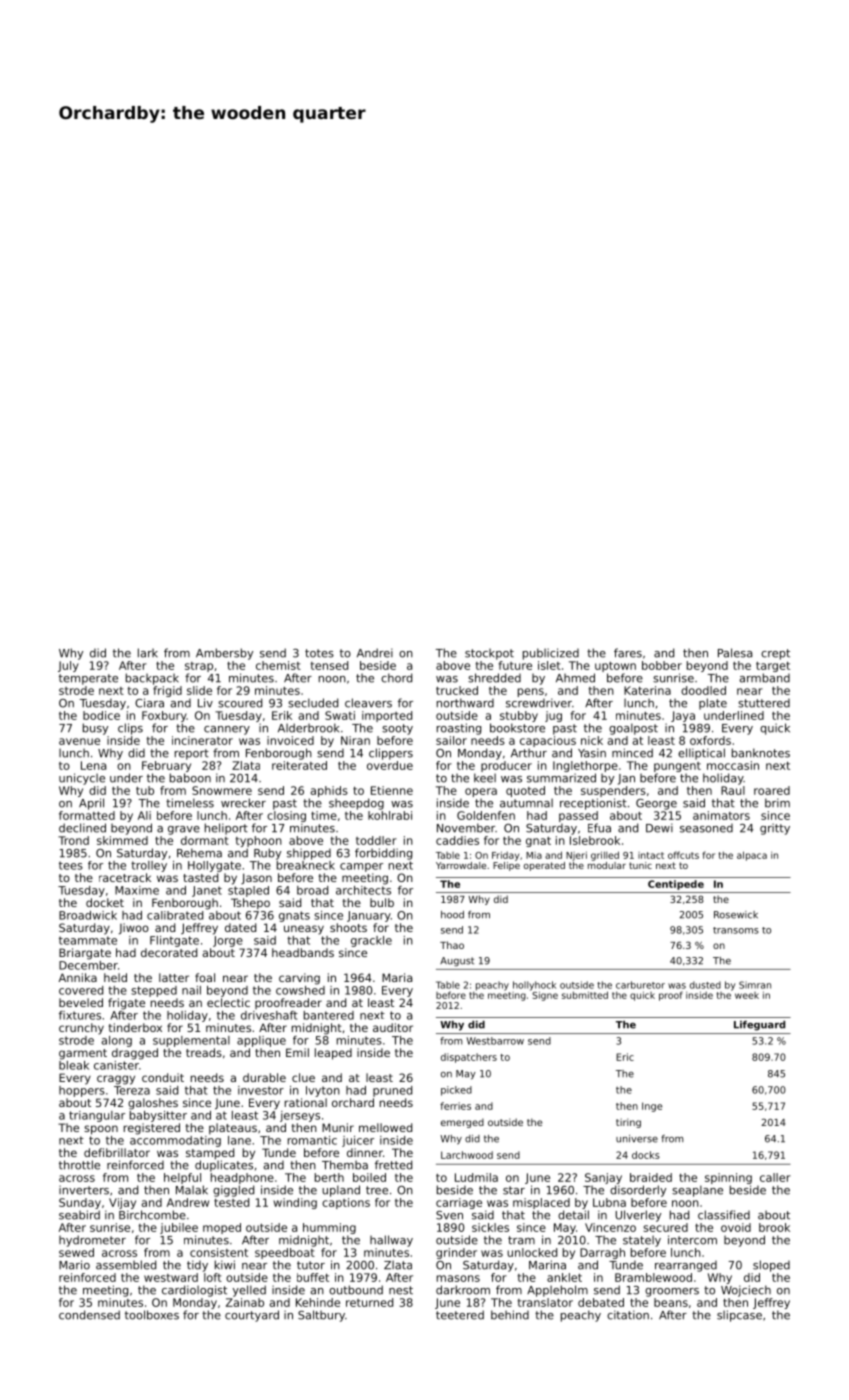 This page has height=1400, width=849. What do you see at coordinates (646, 1155) in the page?
I see `docks` at bounding box center [646, 1155].
